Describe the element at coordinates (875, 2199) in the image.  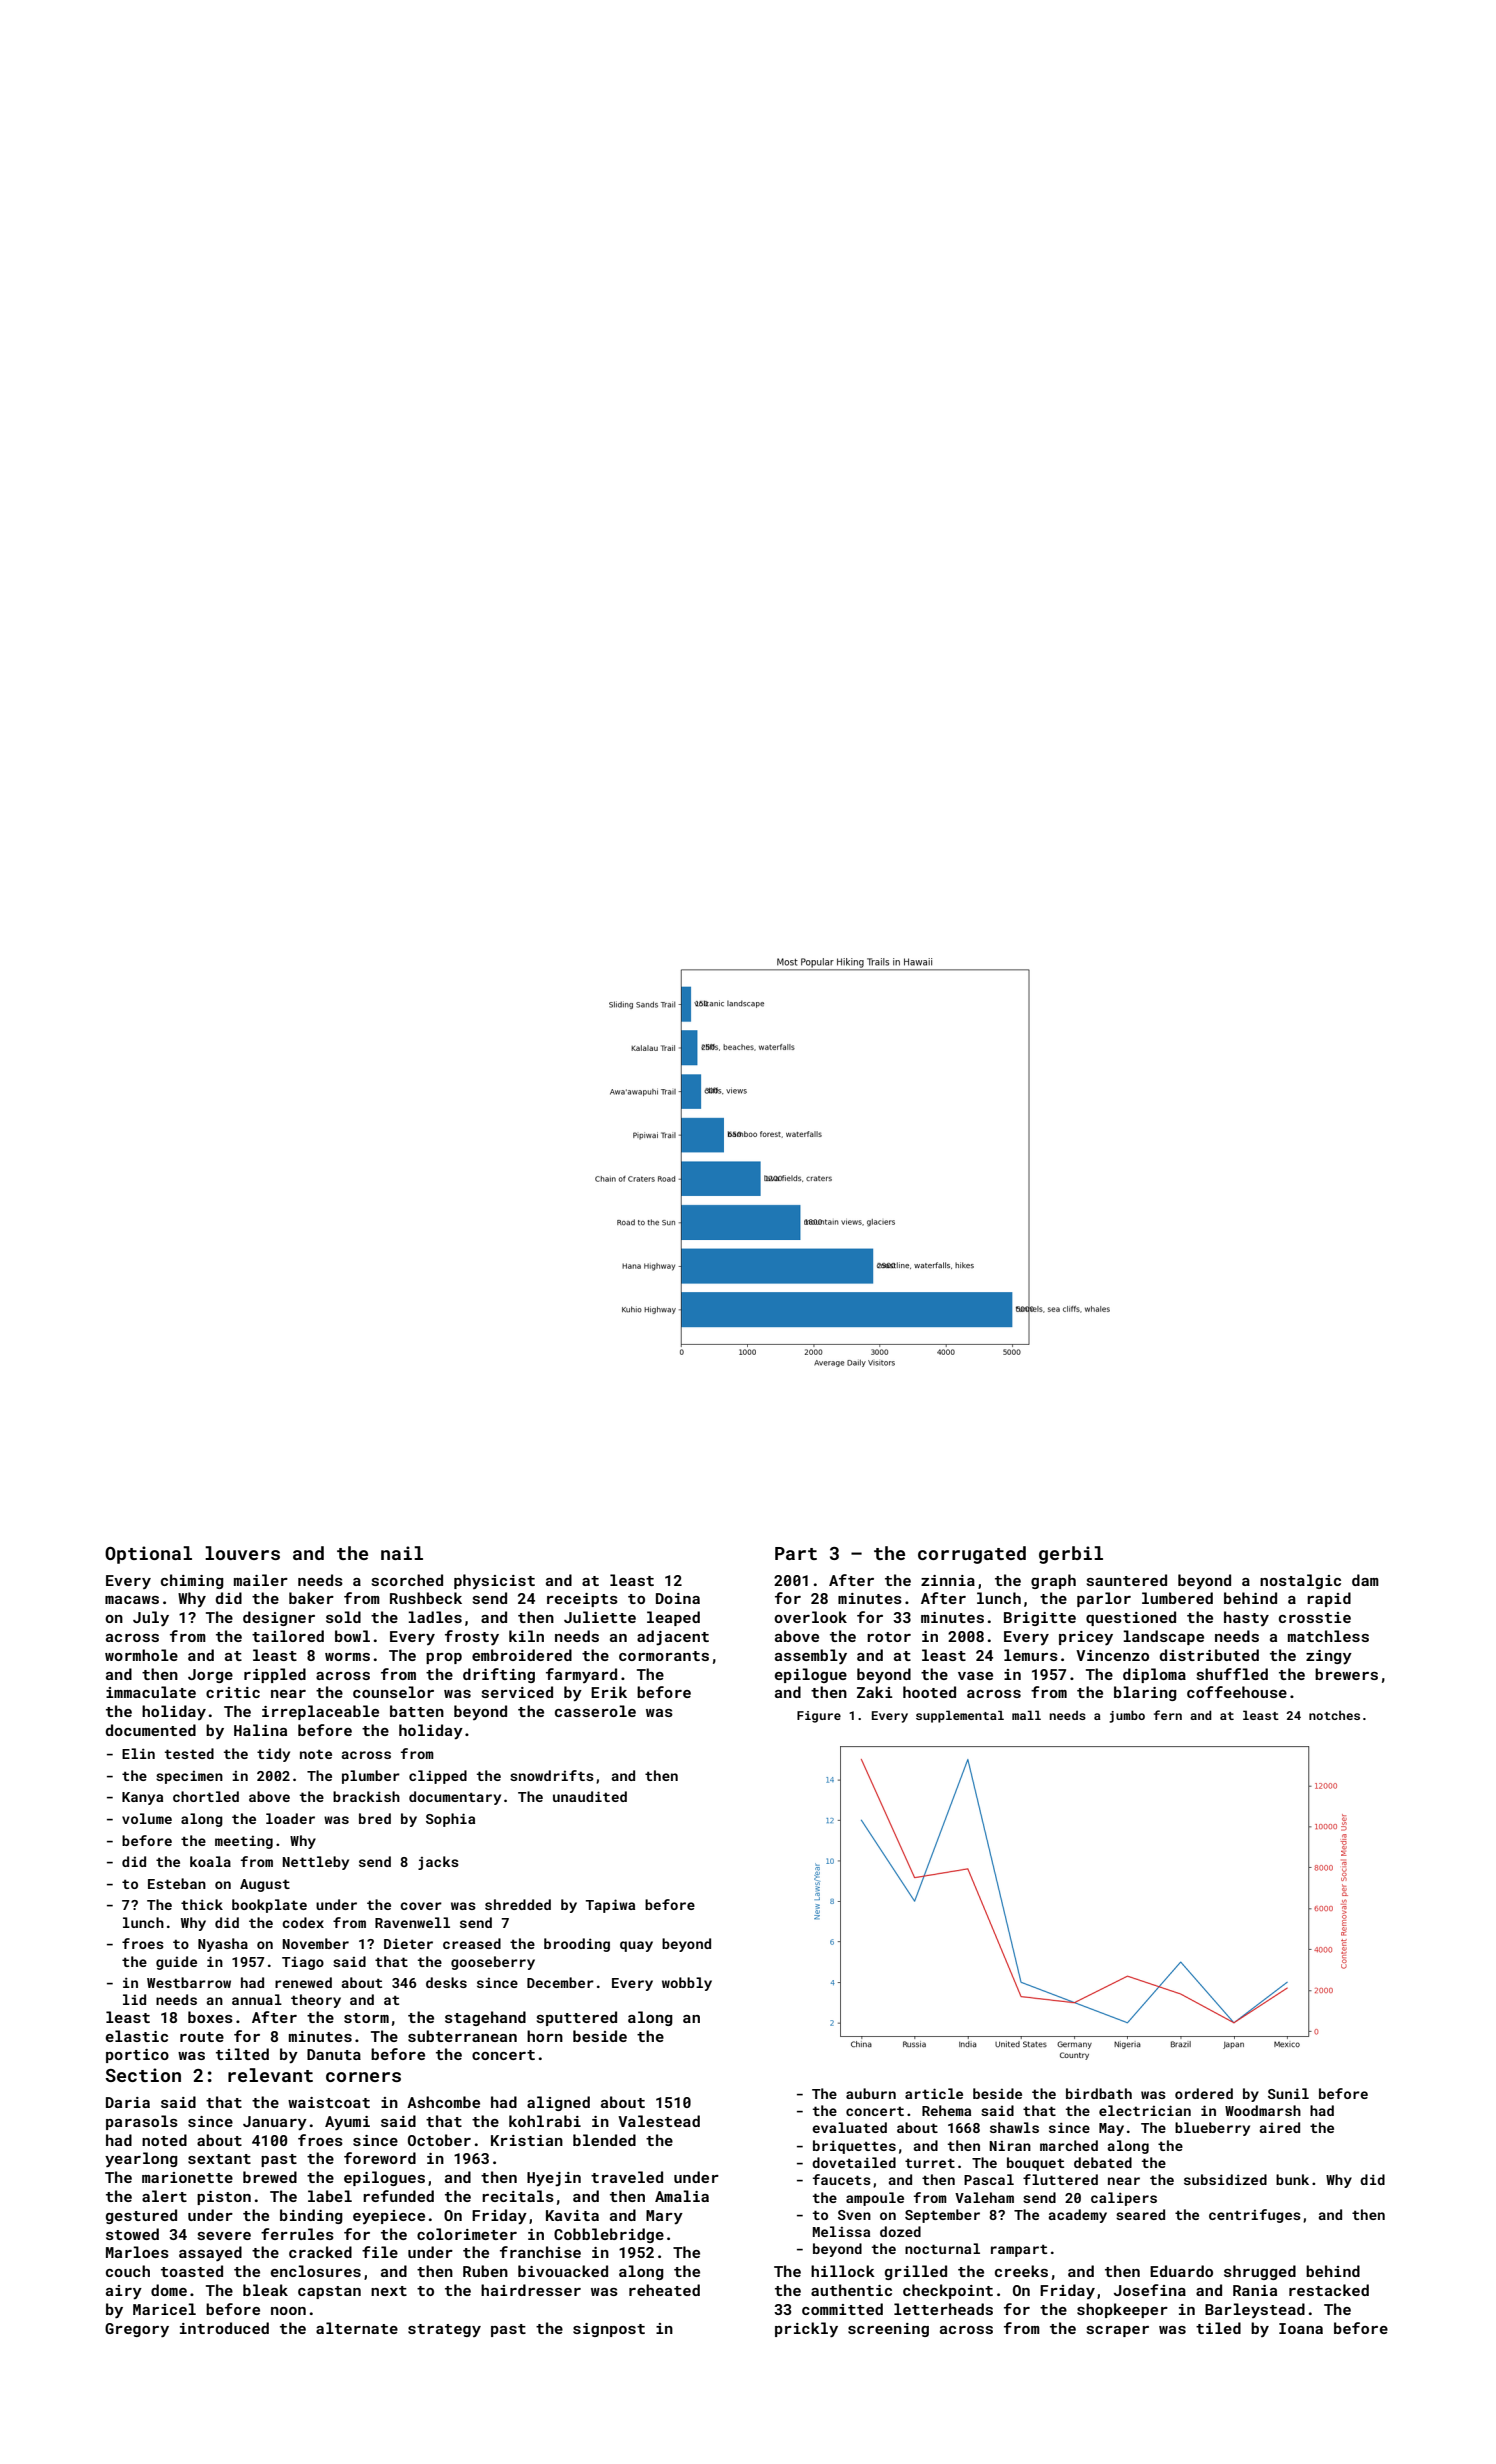
I see `ampoule` at that location.
